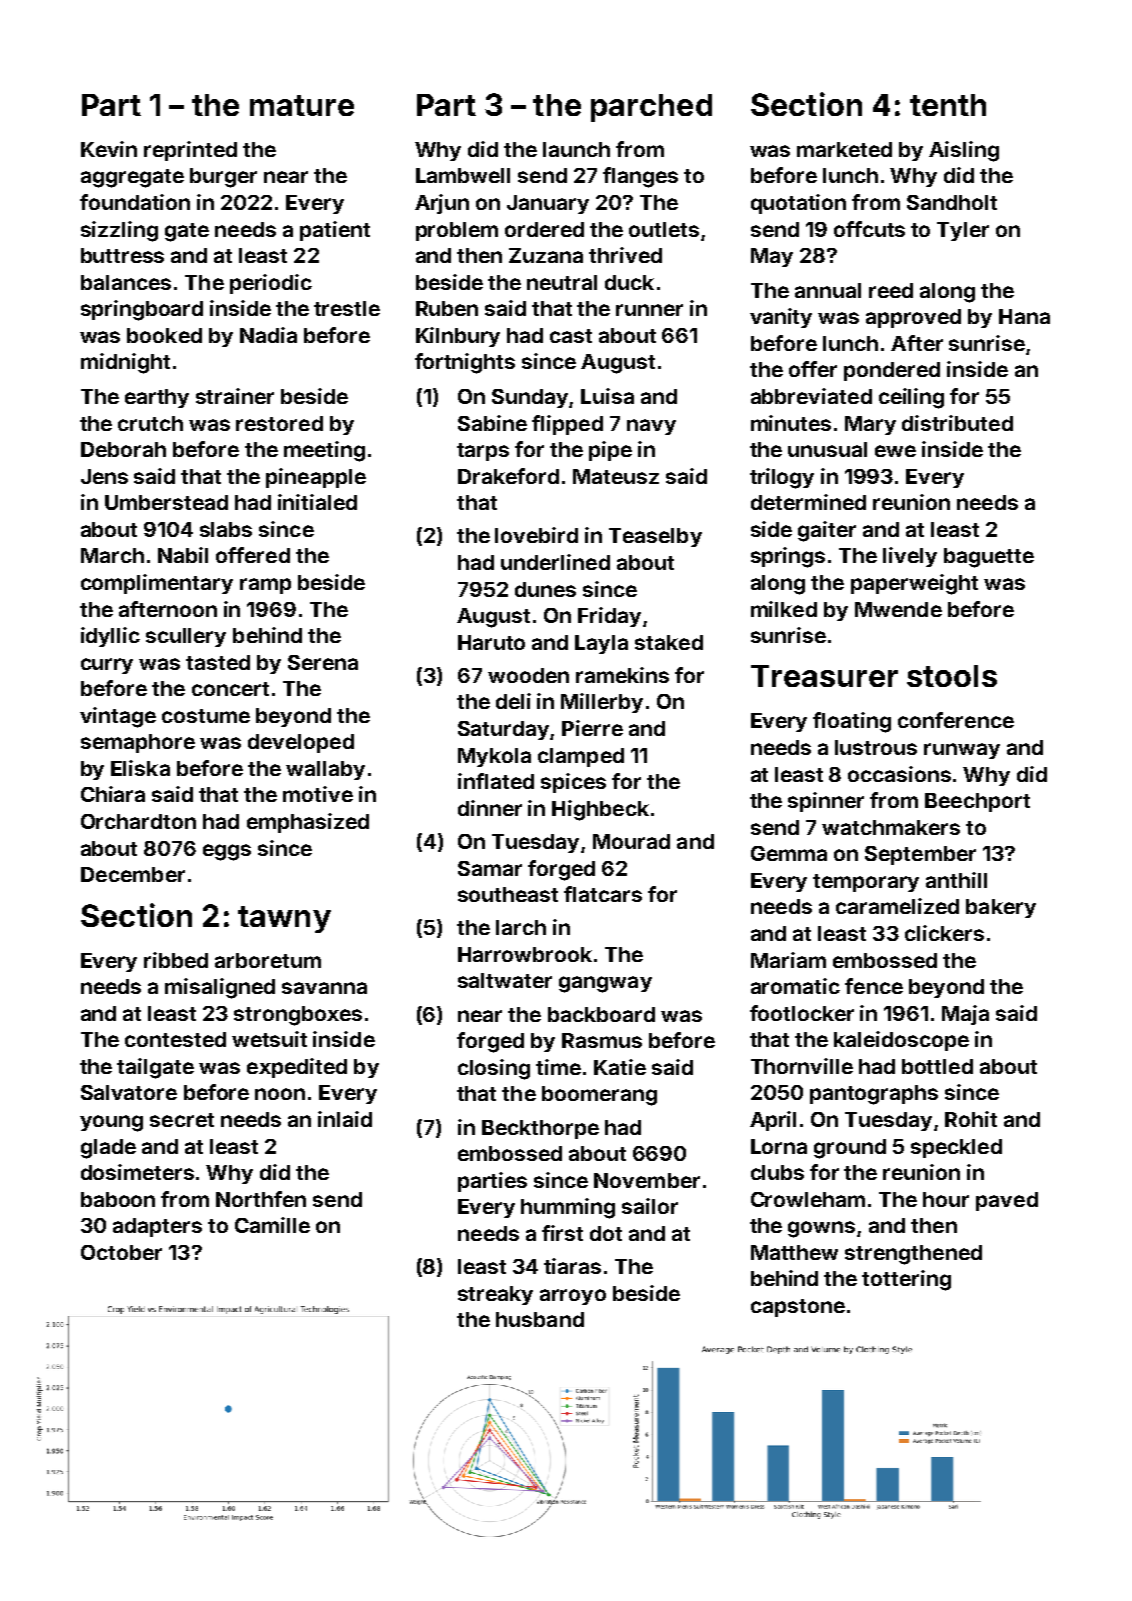 The image size is (1132, 1601). I want to click on neutral, so click(562, 282).
